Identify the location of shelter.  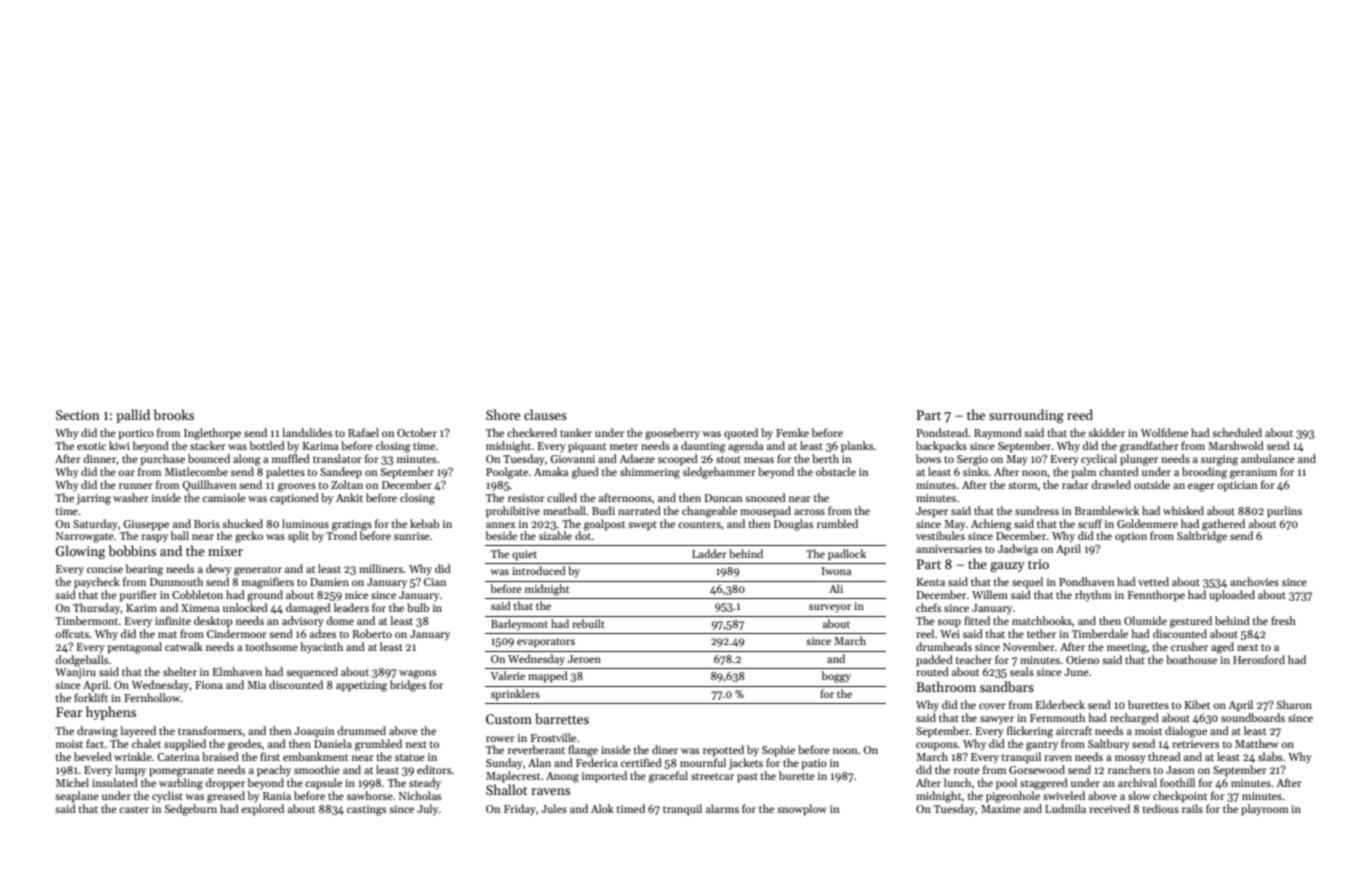
(180, 671).
